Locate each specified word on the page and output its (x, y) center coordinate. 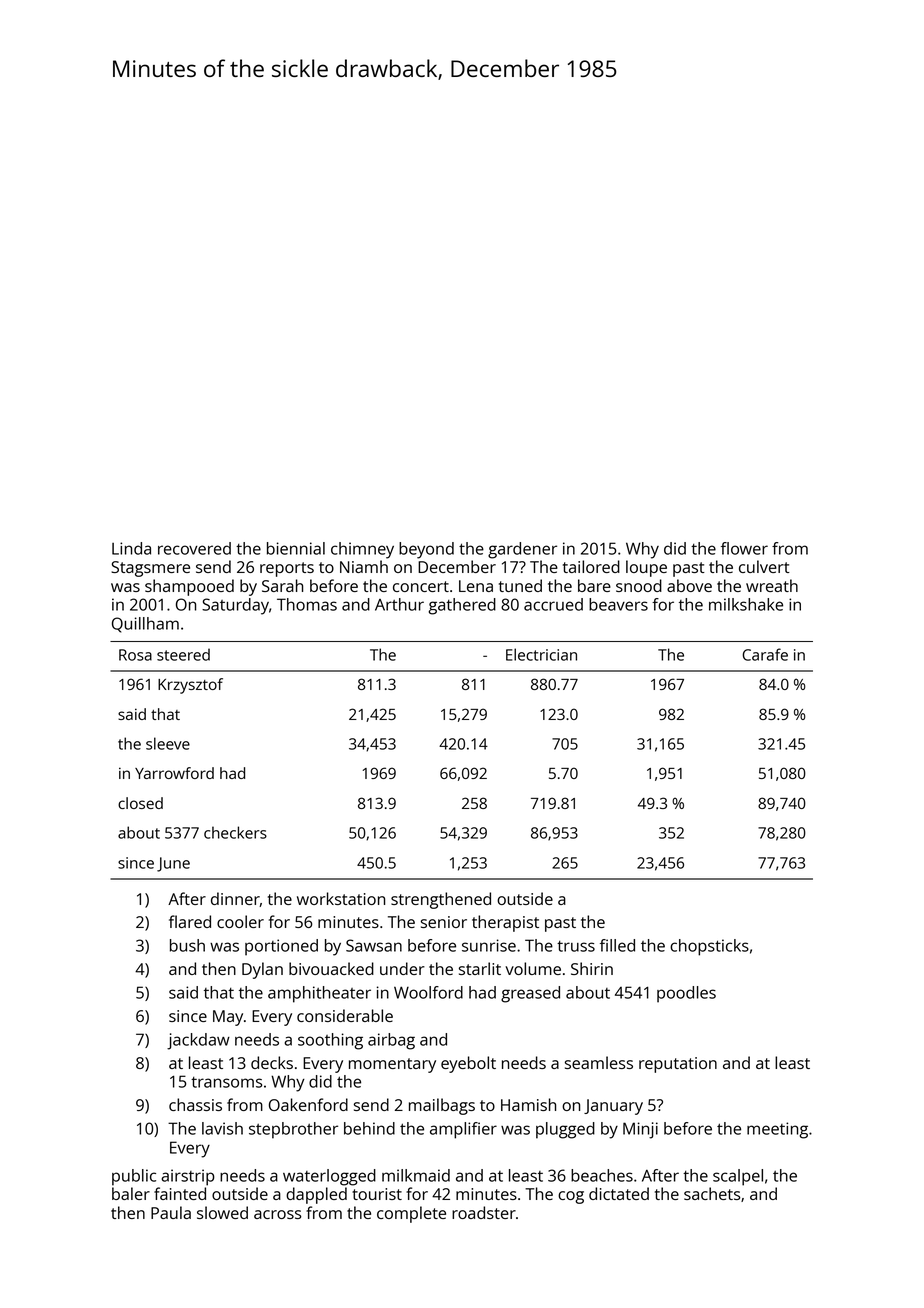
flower (744, 548)
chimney (362, 550)
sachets (712, 1193)
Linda (131, 548)
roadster (484, 1212)
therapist (505, 923)
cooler (240, 921)
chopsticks (709, 947)
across (277, 1214)
